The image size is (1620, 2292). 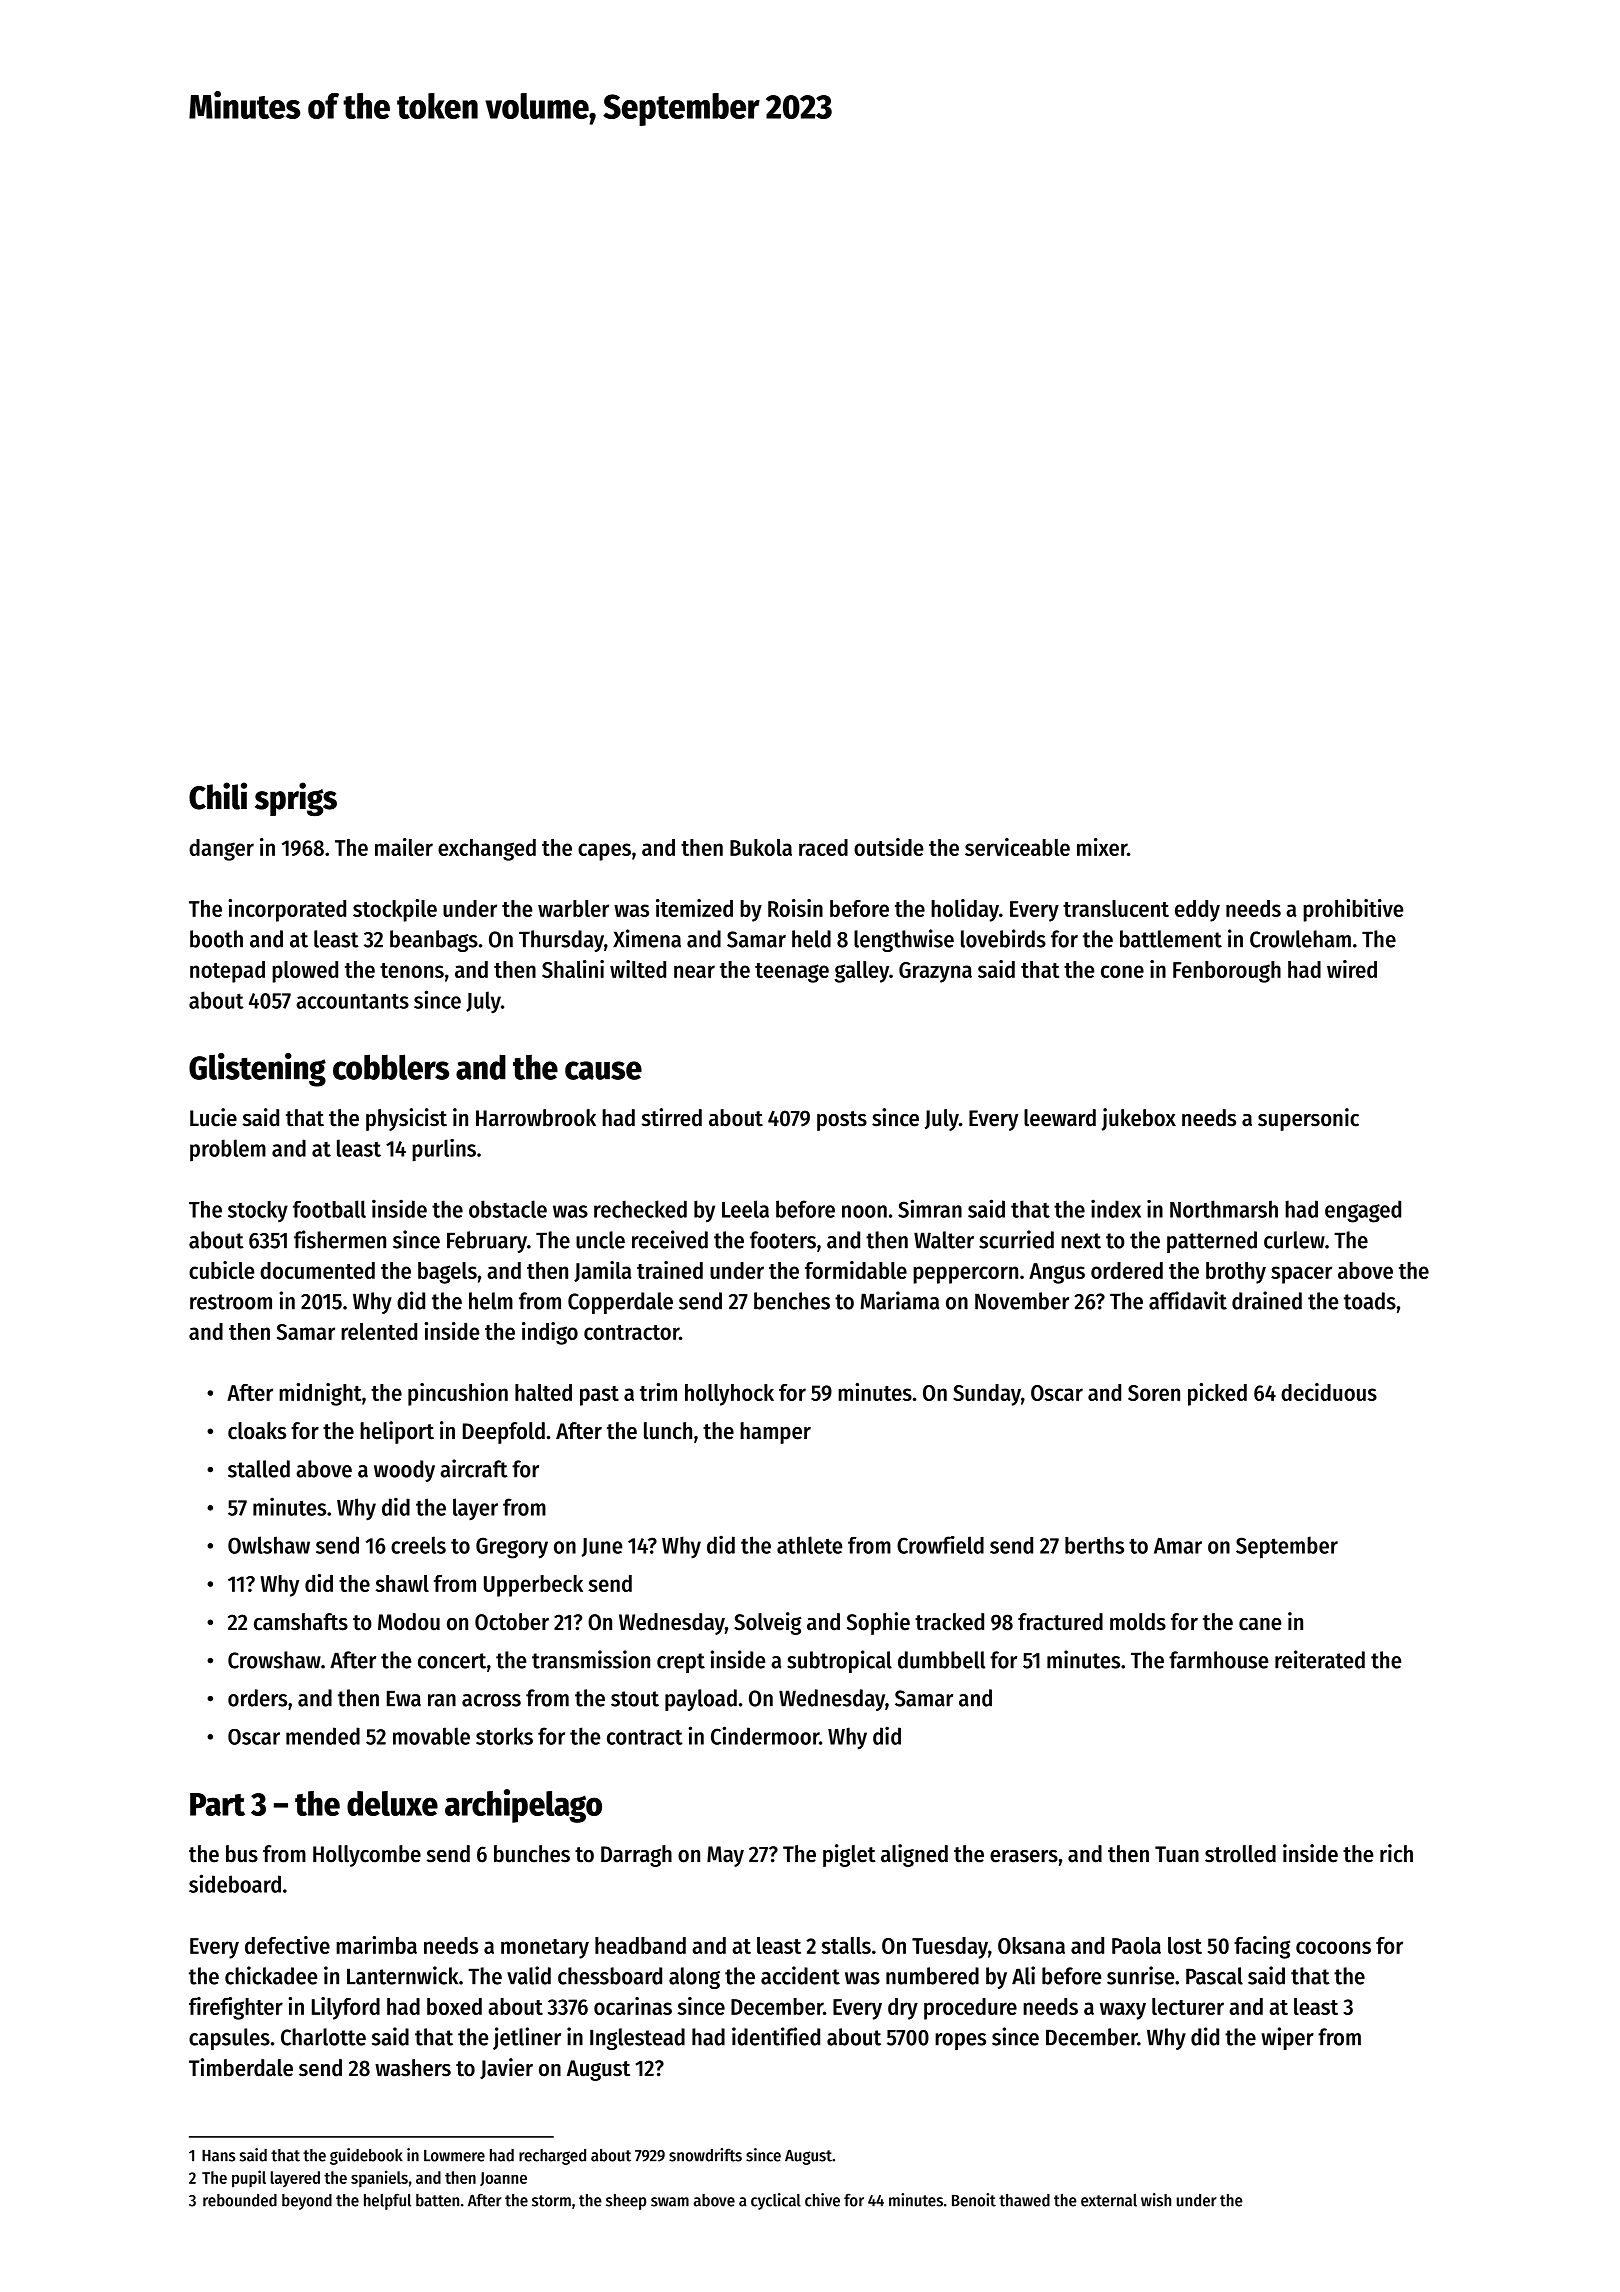 I want to click on Gregory, so click(x=512, y=1548).
